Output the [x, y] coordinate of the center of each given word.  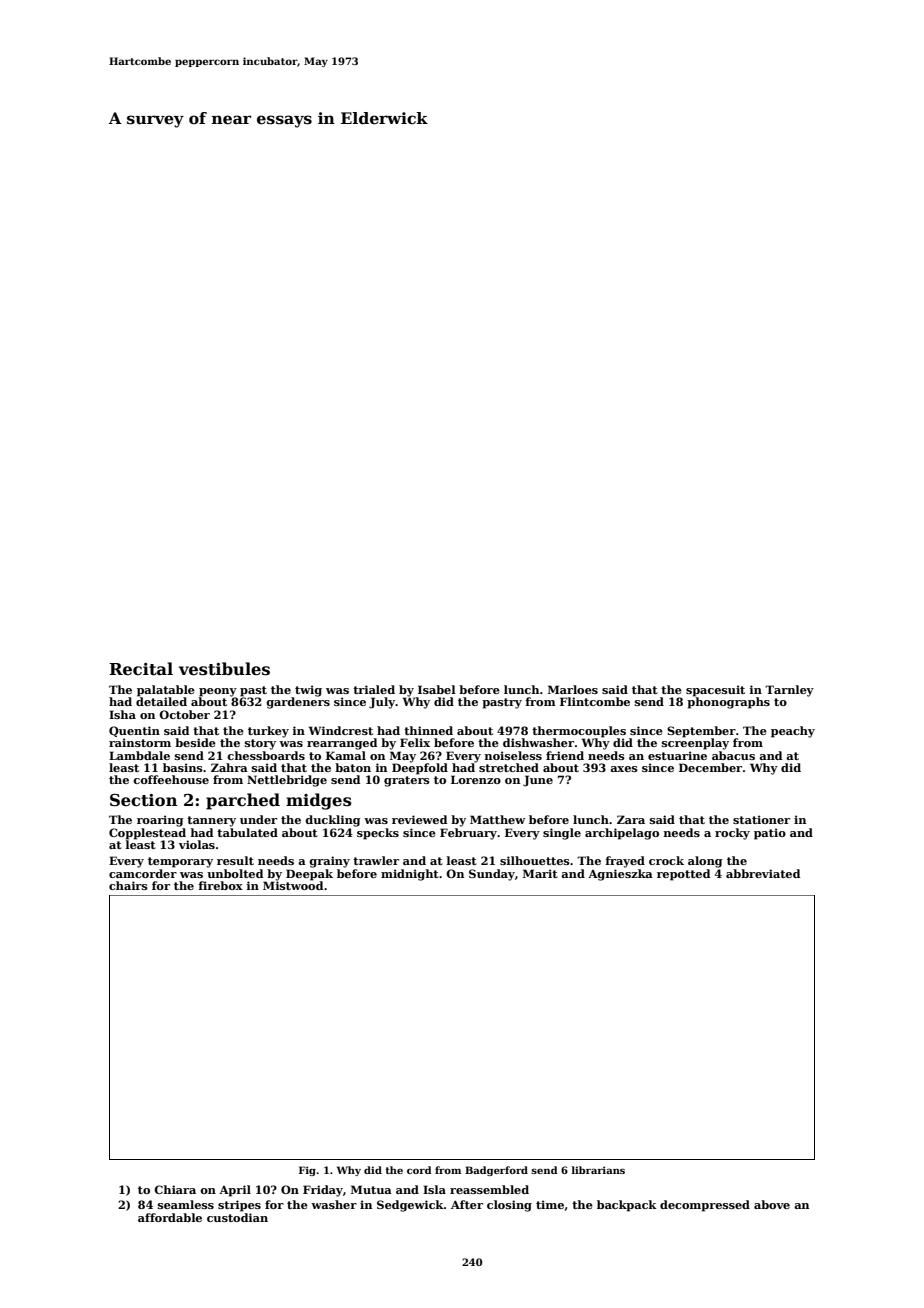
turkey [268, 732]
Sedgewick [410, 1206]
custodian [237, 1217]
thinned [428, 730]
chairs [128, 885]
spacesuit [715, 691]
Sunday [492, 875]
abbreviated [763, 873]
